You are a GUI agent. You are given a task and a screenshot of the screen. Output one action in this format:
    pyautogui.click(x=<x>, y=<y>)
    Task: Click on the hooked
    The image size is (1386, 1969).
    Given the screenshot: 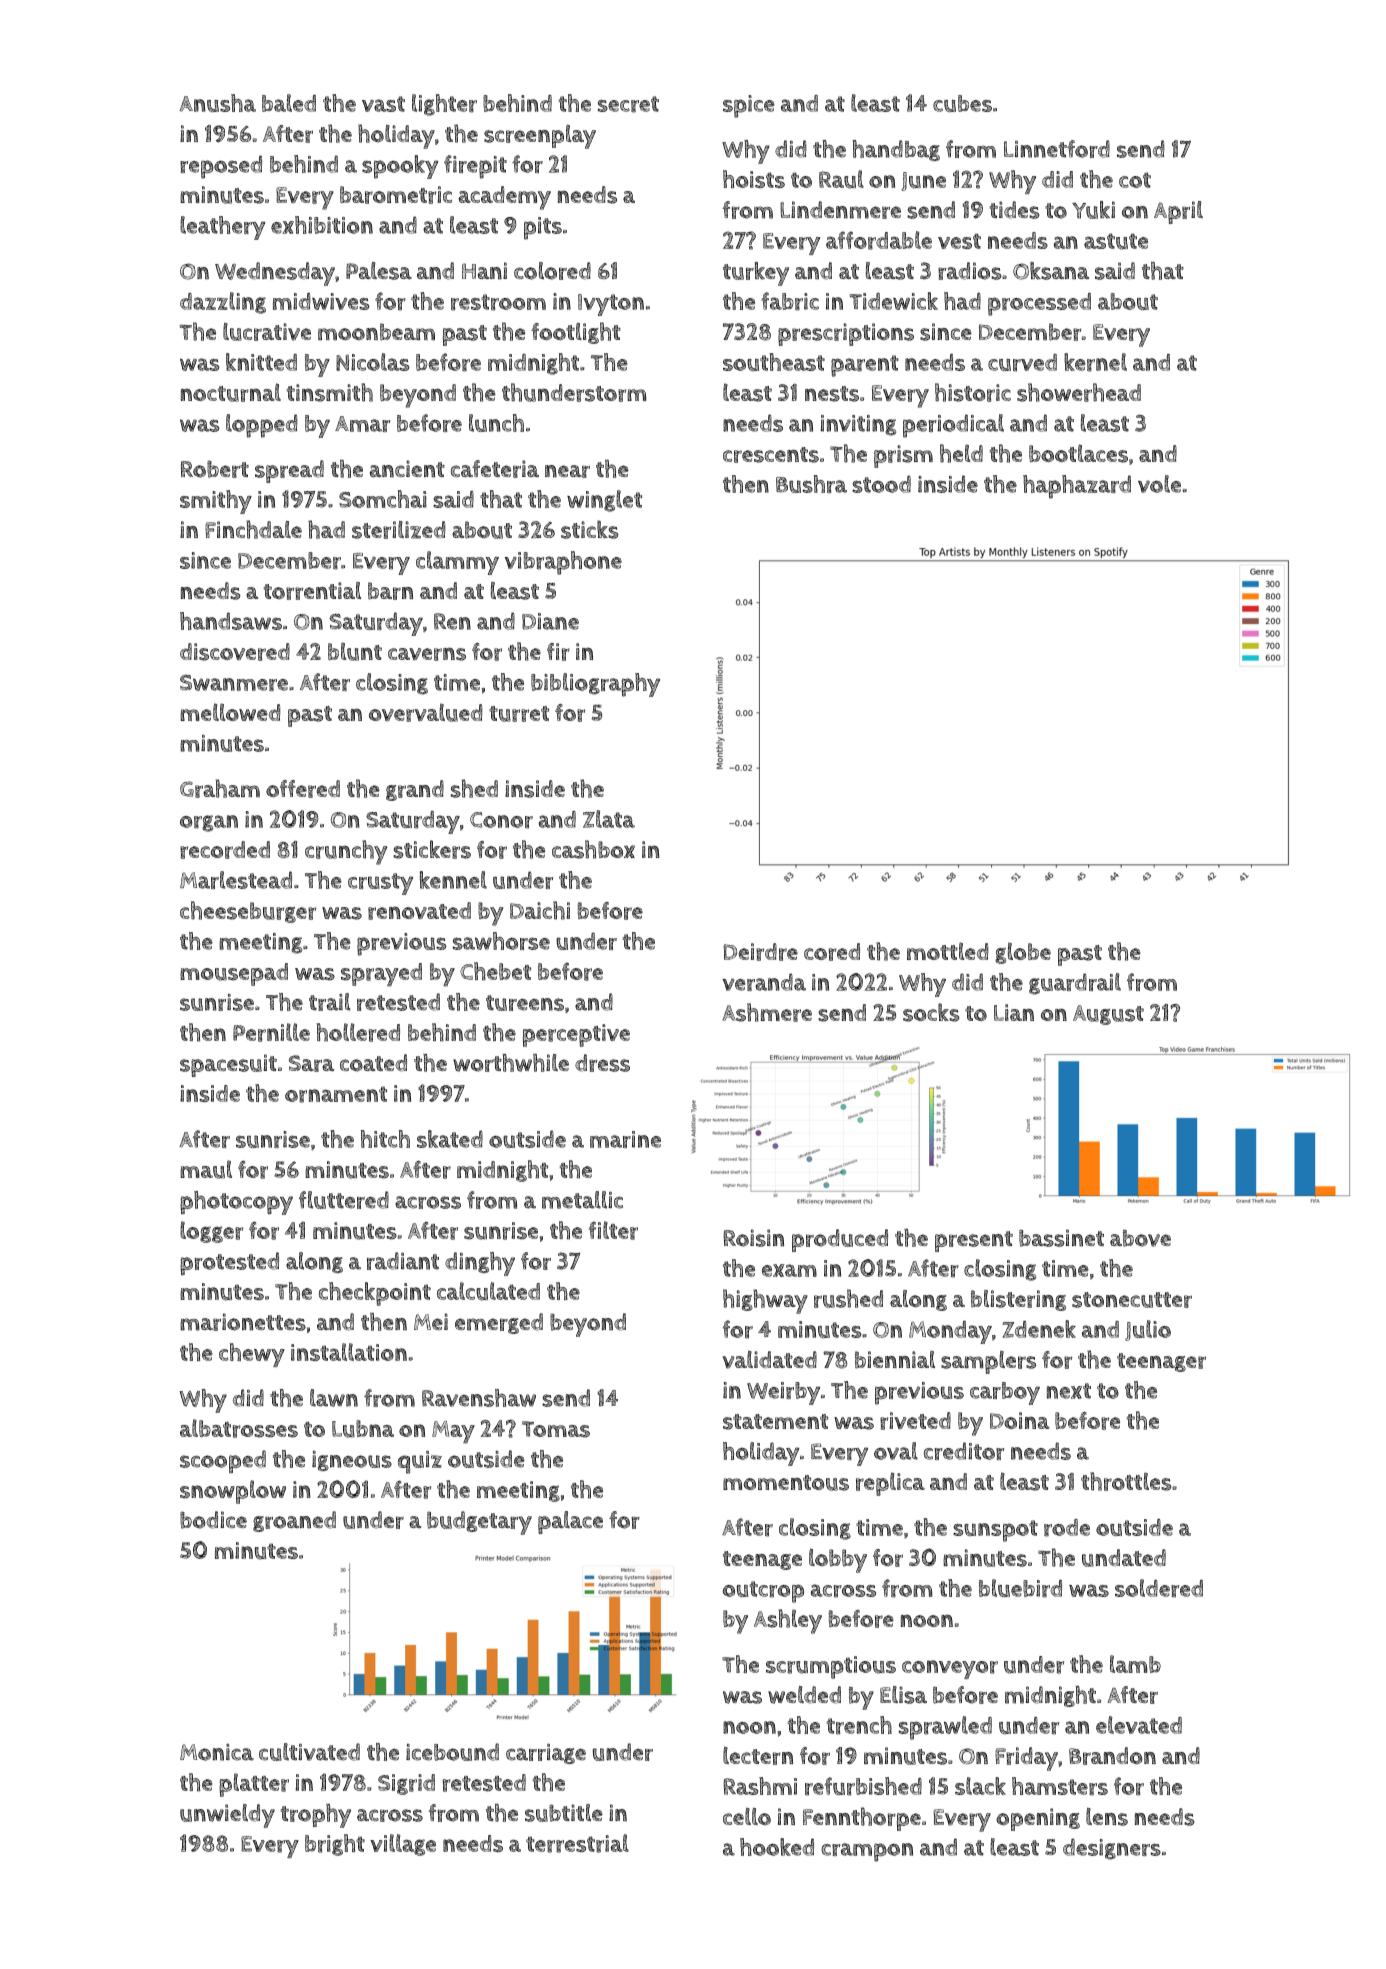 What is the action you would take?
    pyautogui.click(x=777, y=1847)
